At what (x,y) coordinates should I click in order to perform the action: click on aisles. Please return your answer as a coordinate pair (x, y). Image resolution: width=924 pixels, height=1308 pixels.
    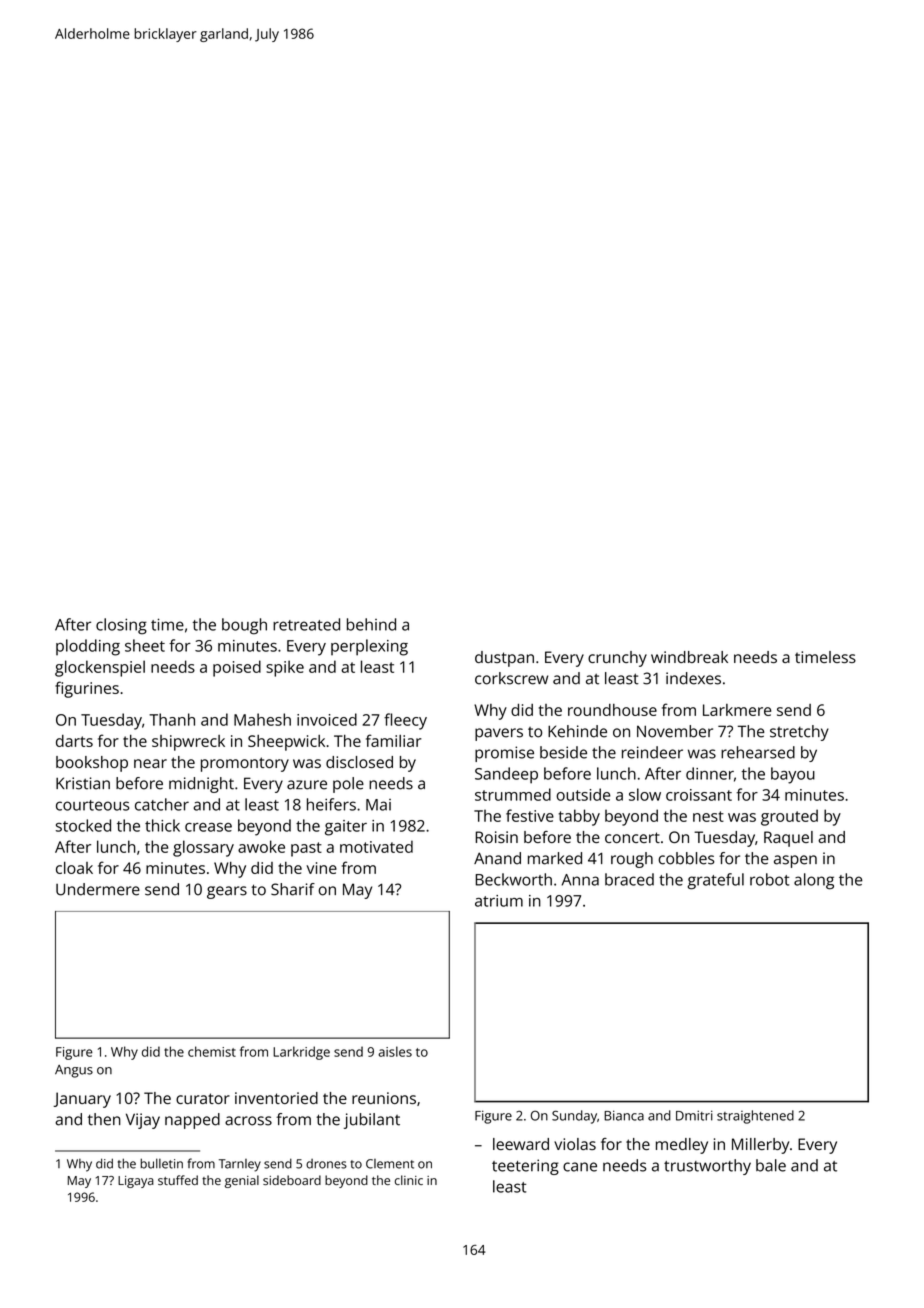
    Looking at the image, I should click on (395, 1051).
